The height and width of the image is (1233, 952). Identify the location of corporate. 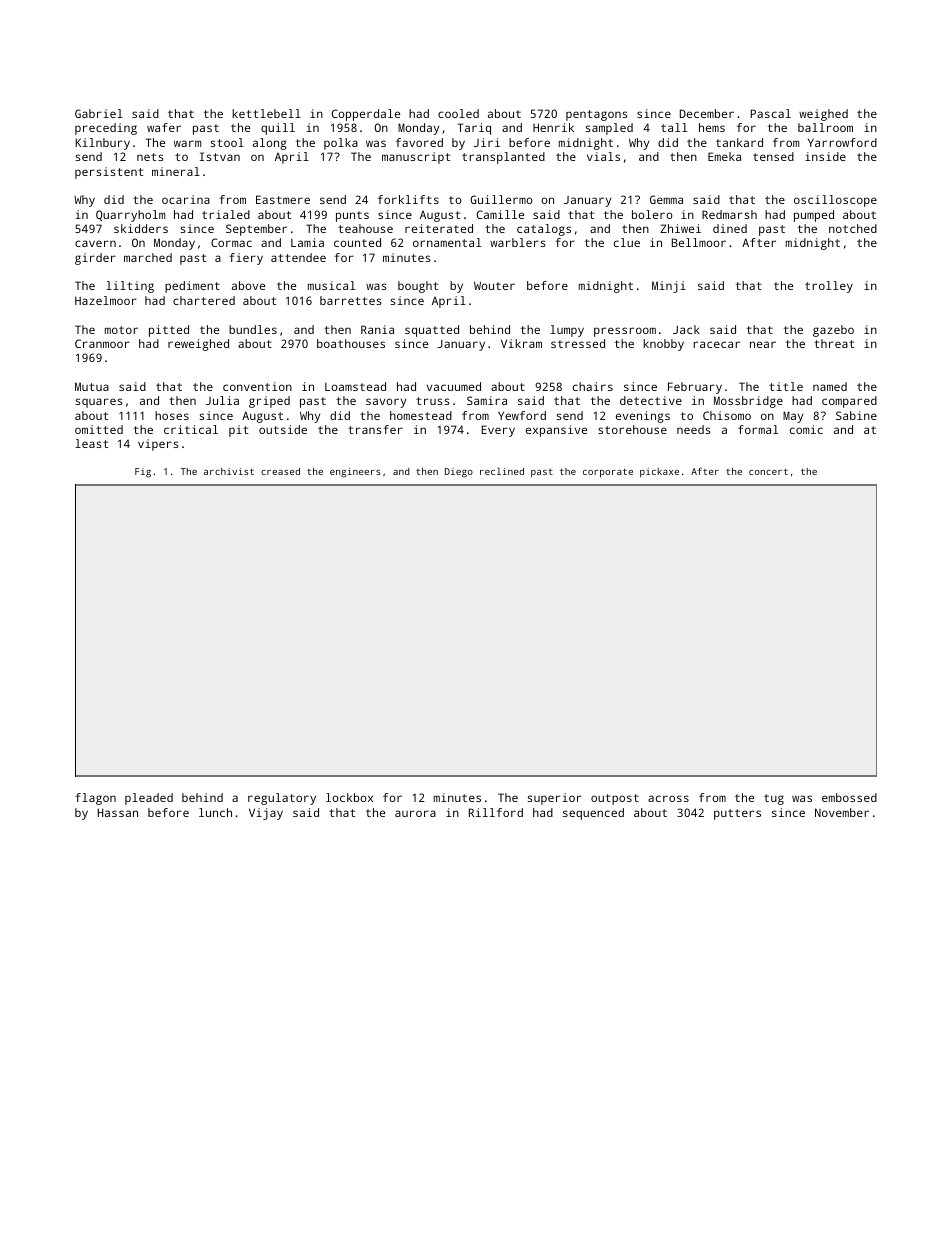
(608, 472).
